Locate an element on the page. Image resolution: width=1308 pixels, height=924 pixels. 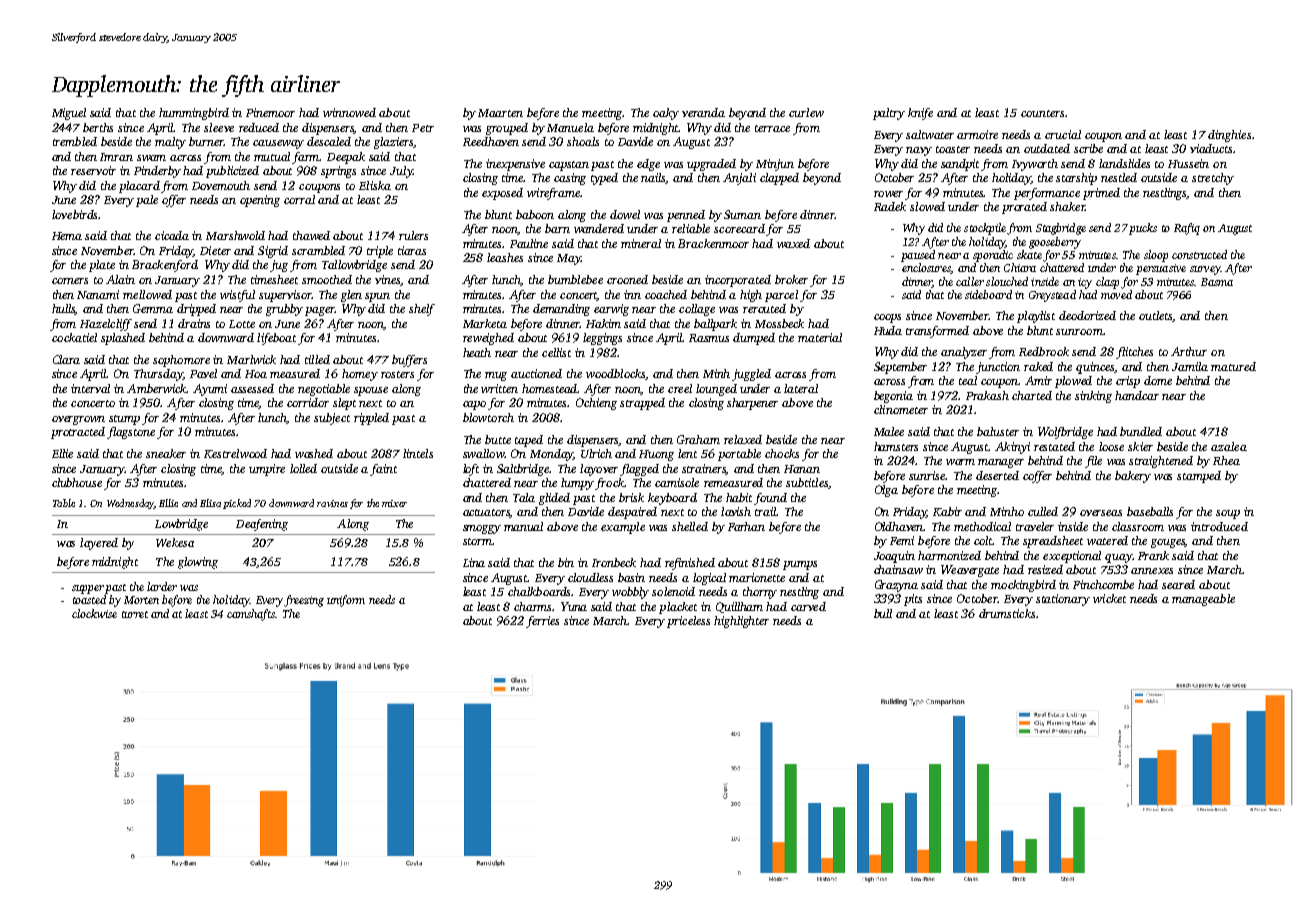
Deafening is located at coordinates (262, 525).
